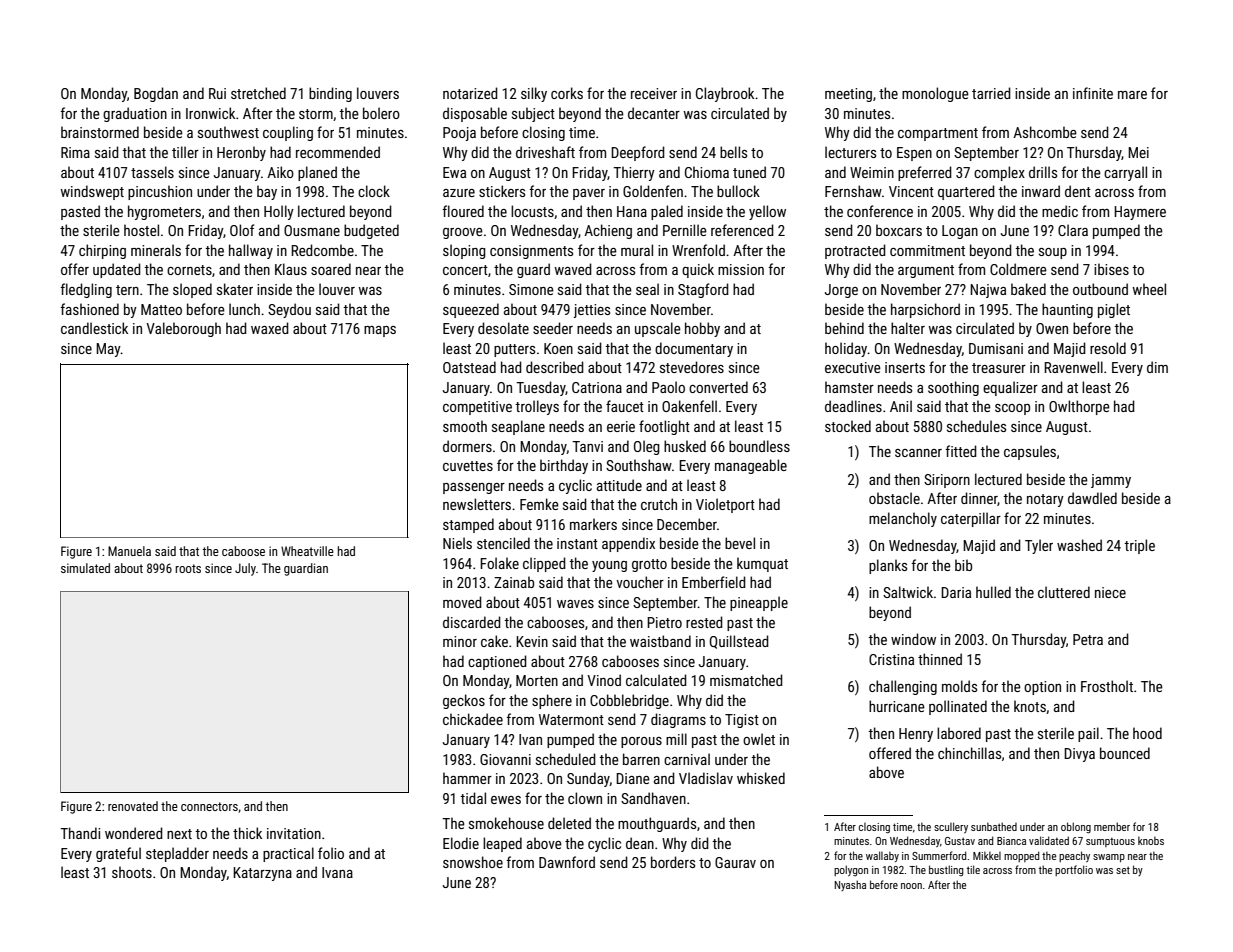 The width and height of the screenshot is (1233, 952). What do you see at coordinates (1093, 93) in the screenshot?
I see `infinite` at bounding box center [1093, 93].
